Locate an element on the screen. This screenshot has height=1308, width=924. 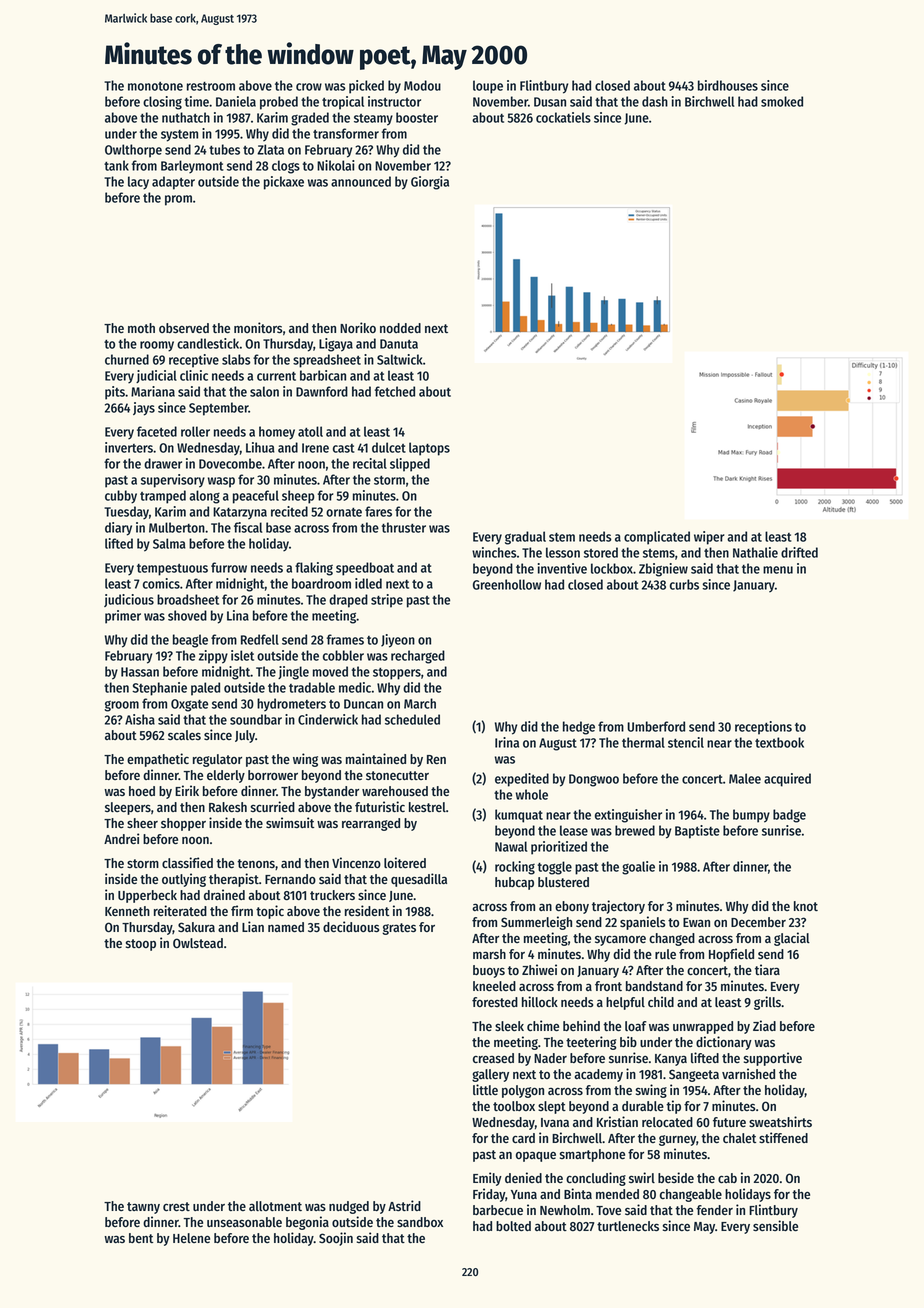
Hassan is located at coordinates (140, 672).
